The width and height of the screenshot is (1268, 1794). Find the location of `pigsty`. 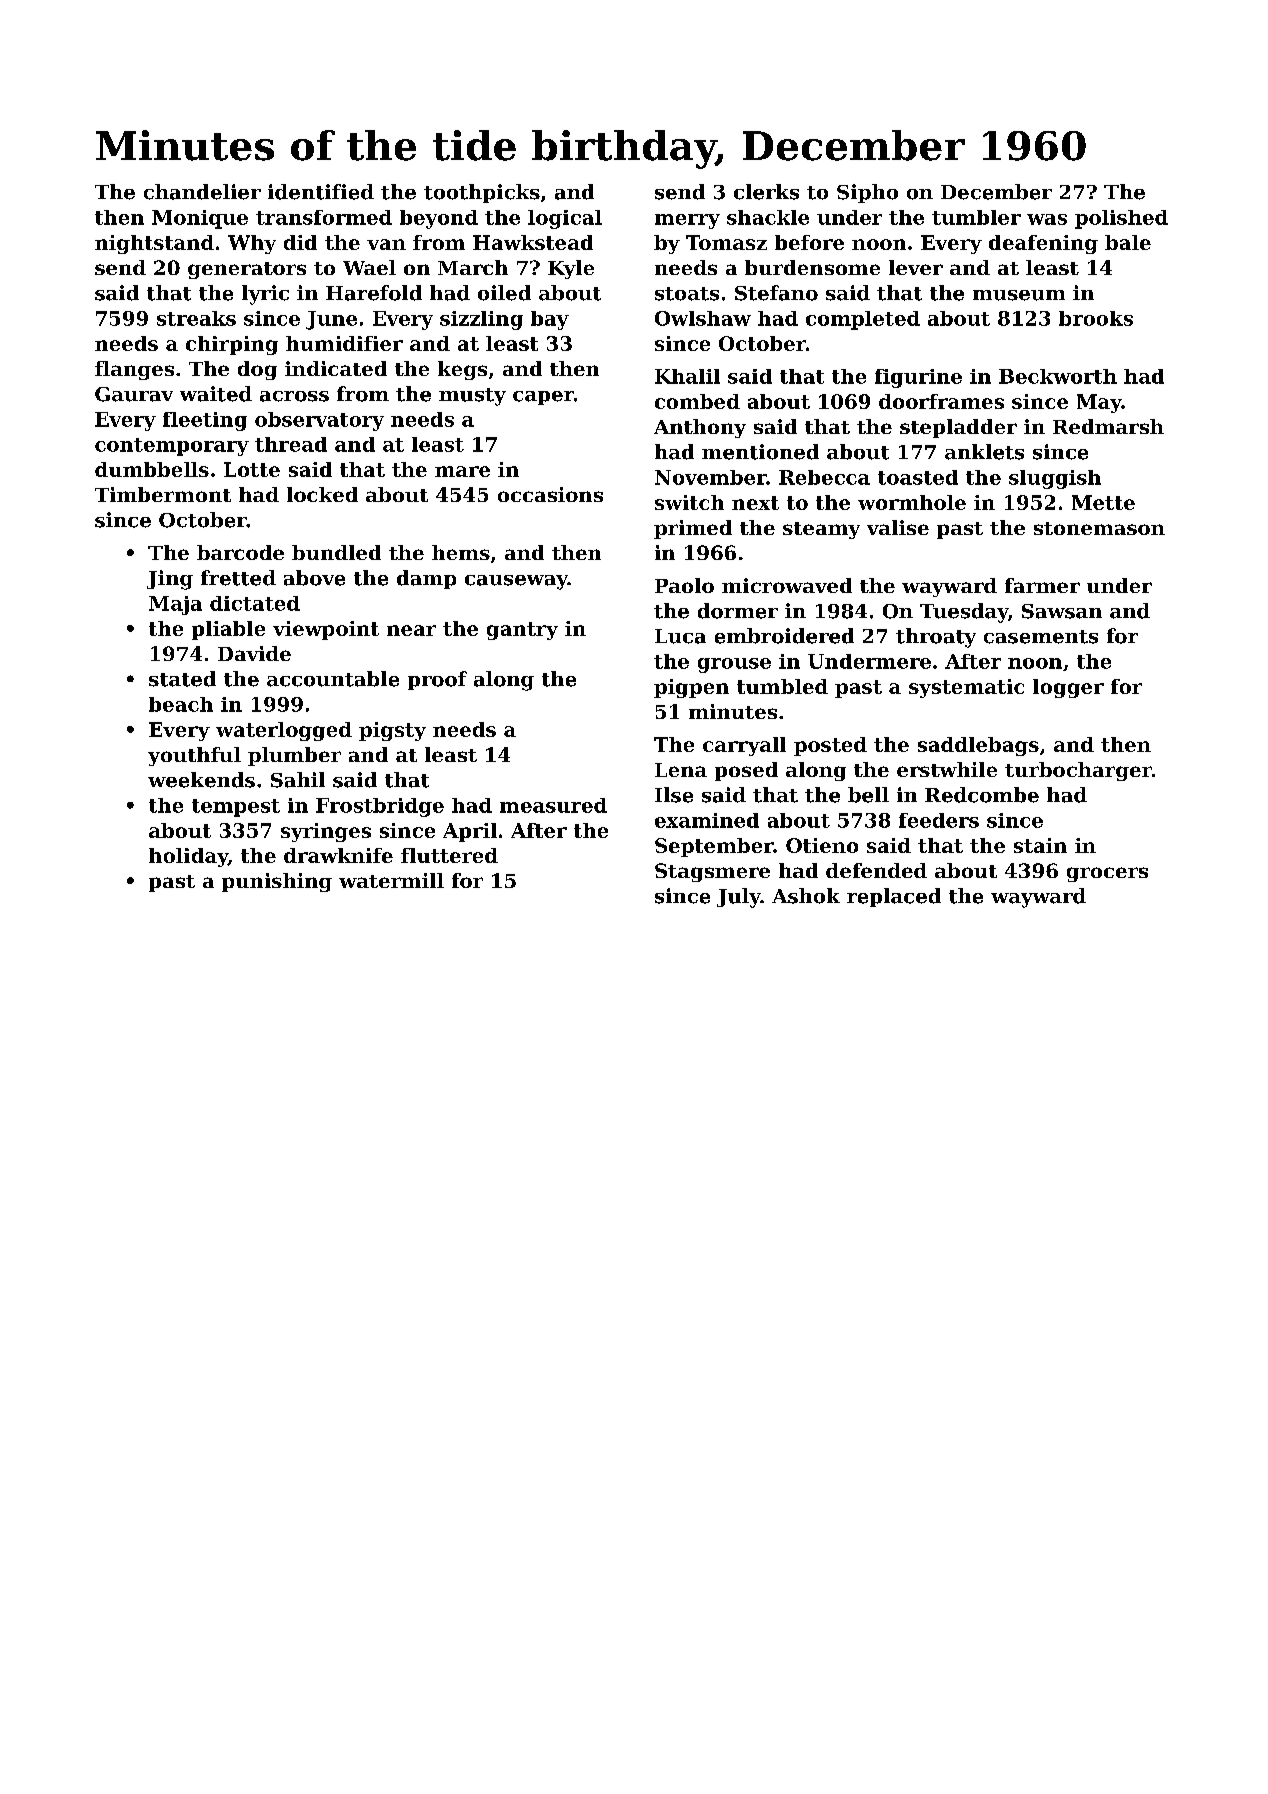

pigsty is located at coordinates (392, 731).
